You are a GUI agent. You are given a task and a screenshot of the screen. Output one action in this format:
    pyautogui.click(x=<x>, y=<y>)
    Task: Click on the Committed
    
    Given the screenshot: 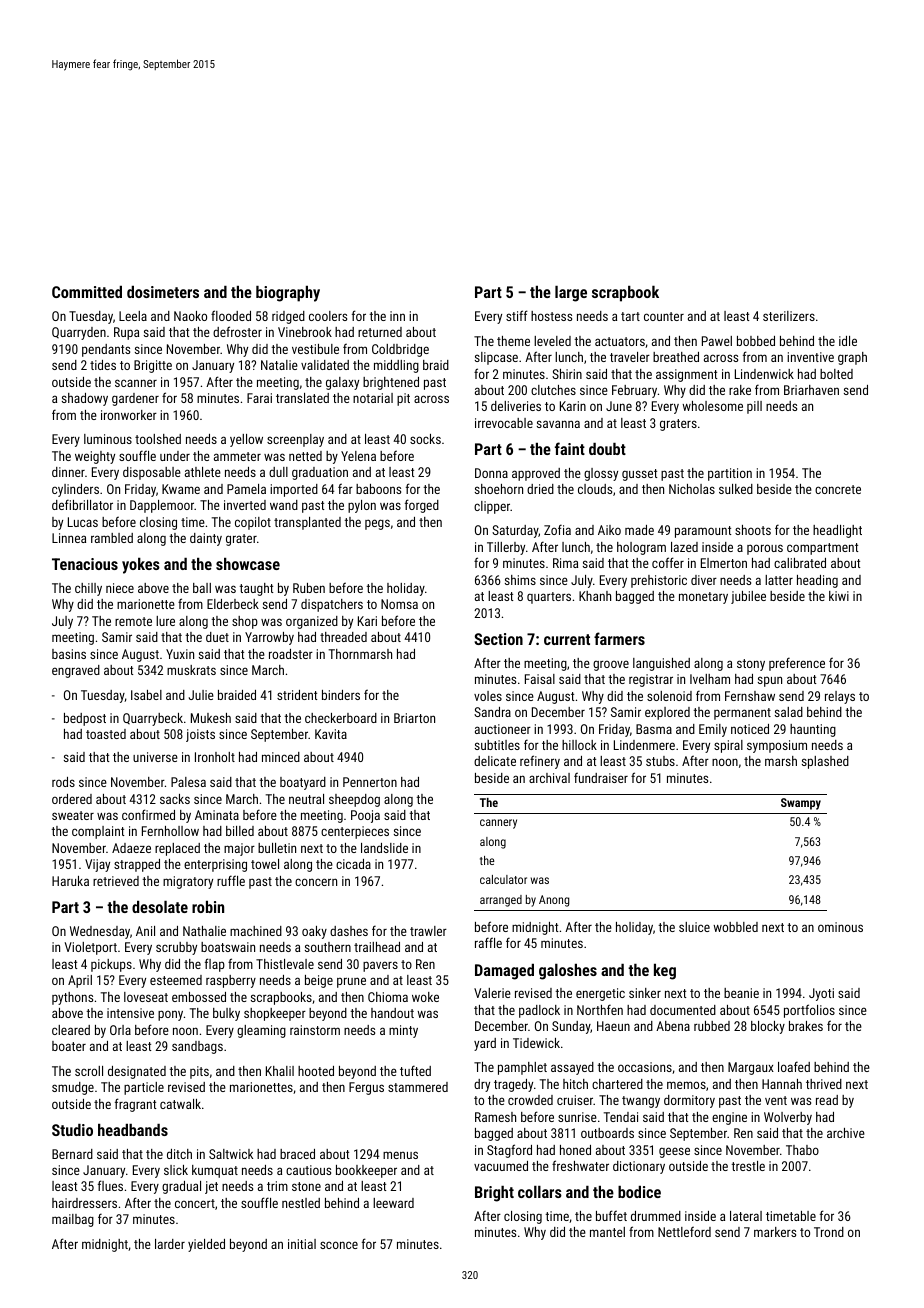 What is the action you would take?
    pyautogui.click(x=87, y=292)
